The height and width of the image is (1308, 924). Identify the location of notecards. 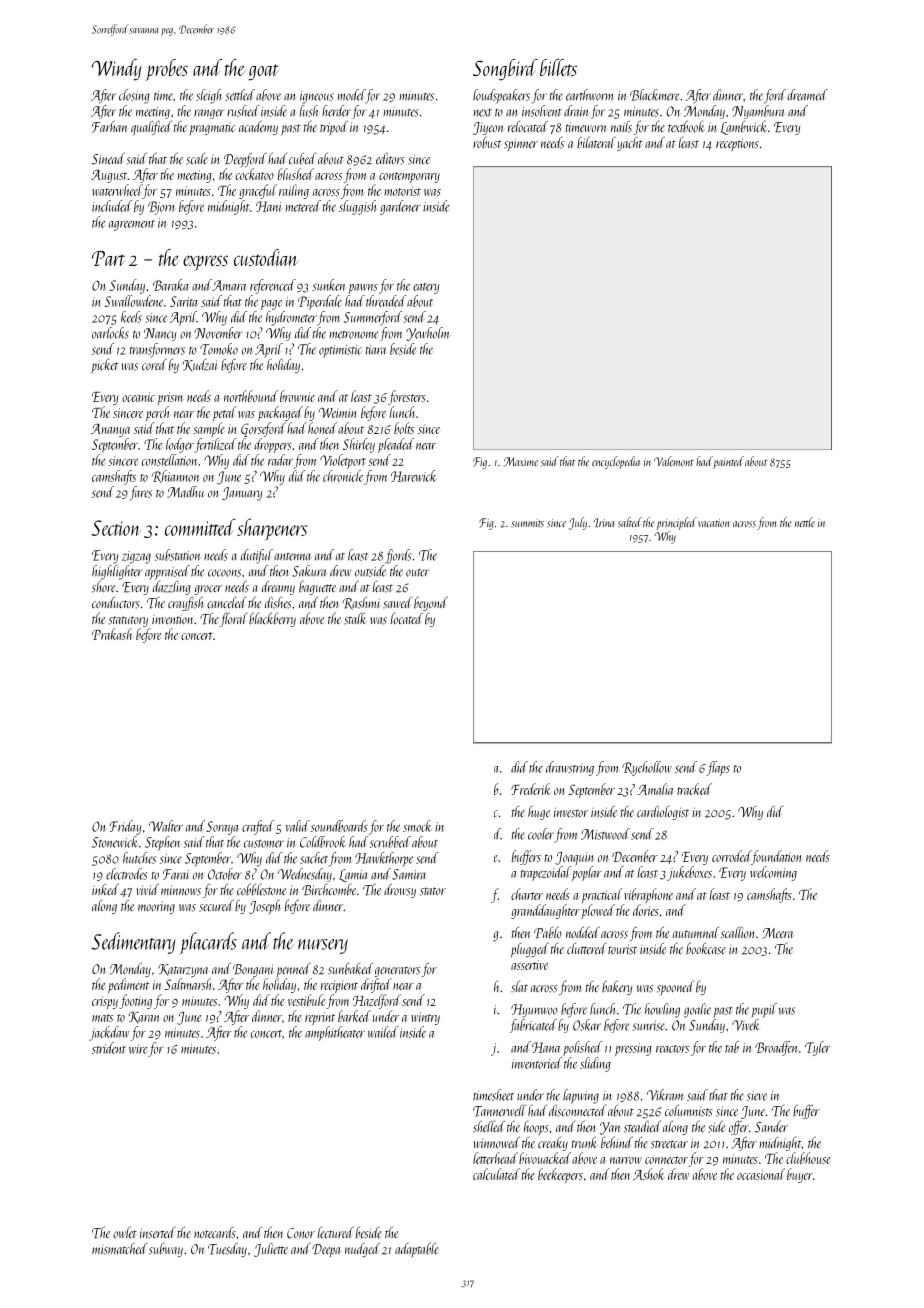
(215, 1233).
